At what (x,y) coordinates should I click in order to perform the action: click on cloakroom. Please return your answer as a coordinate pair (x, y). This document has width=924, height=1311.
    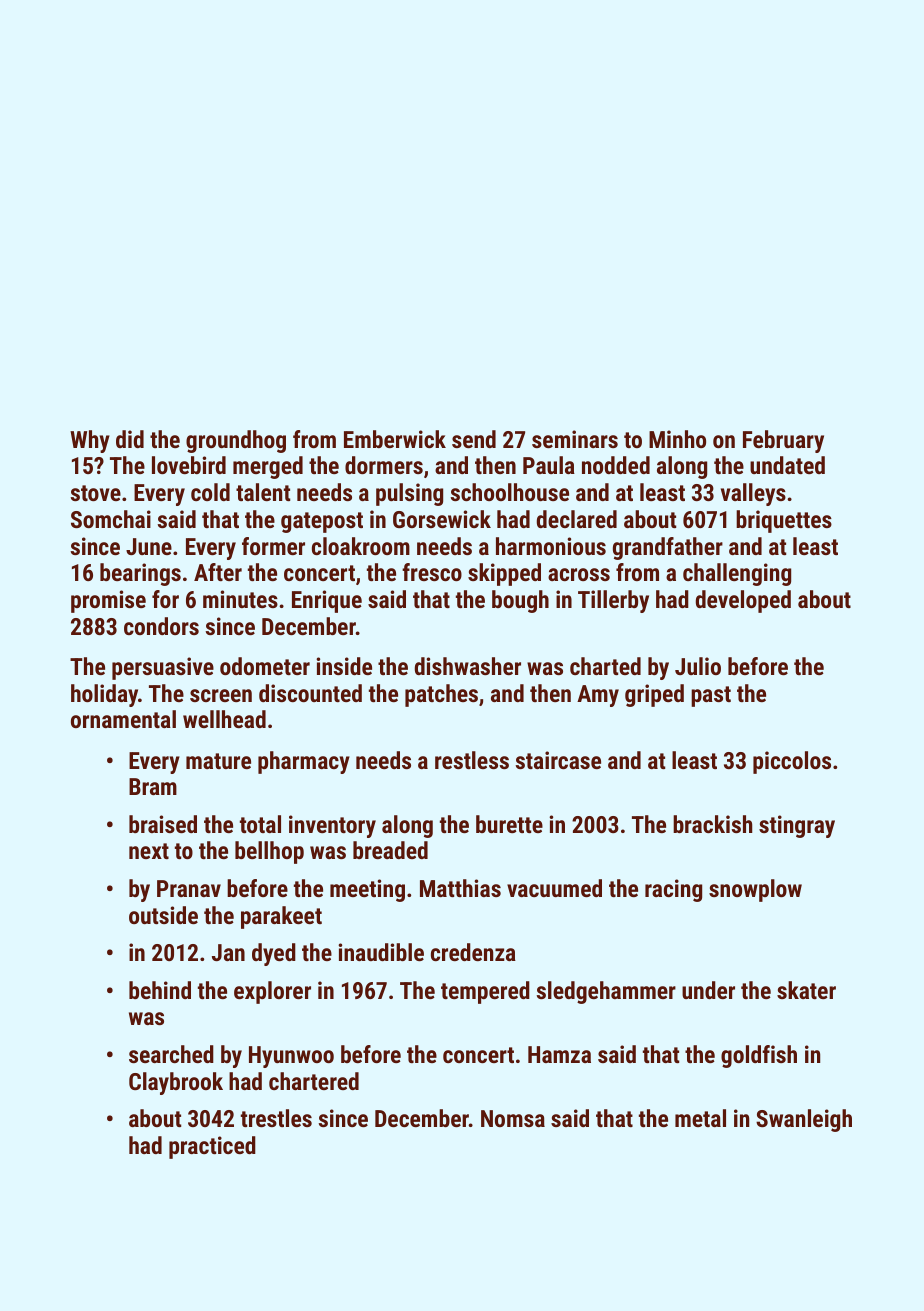
    Looking at the image, I should click on (361, 546).
